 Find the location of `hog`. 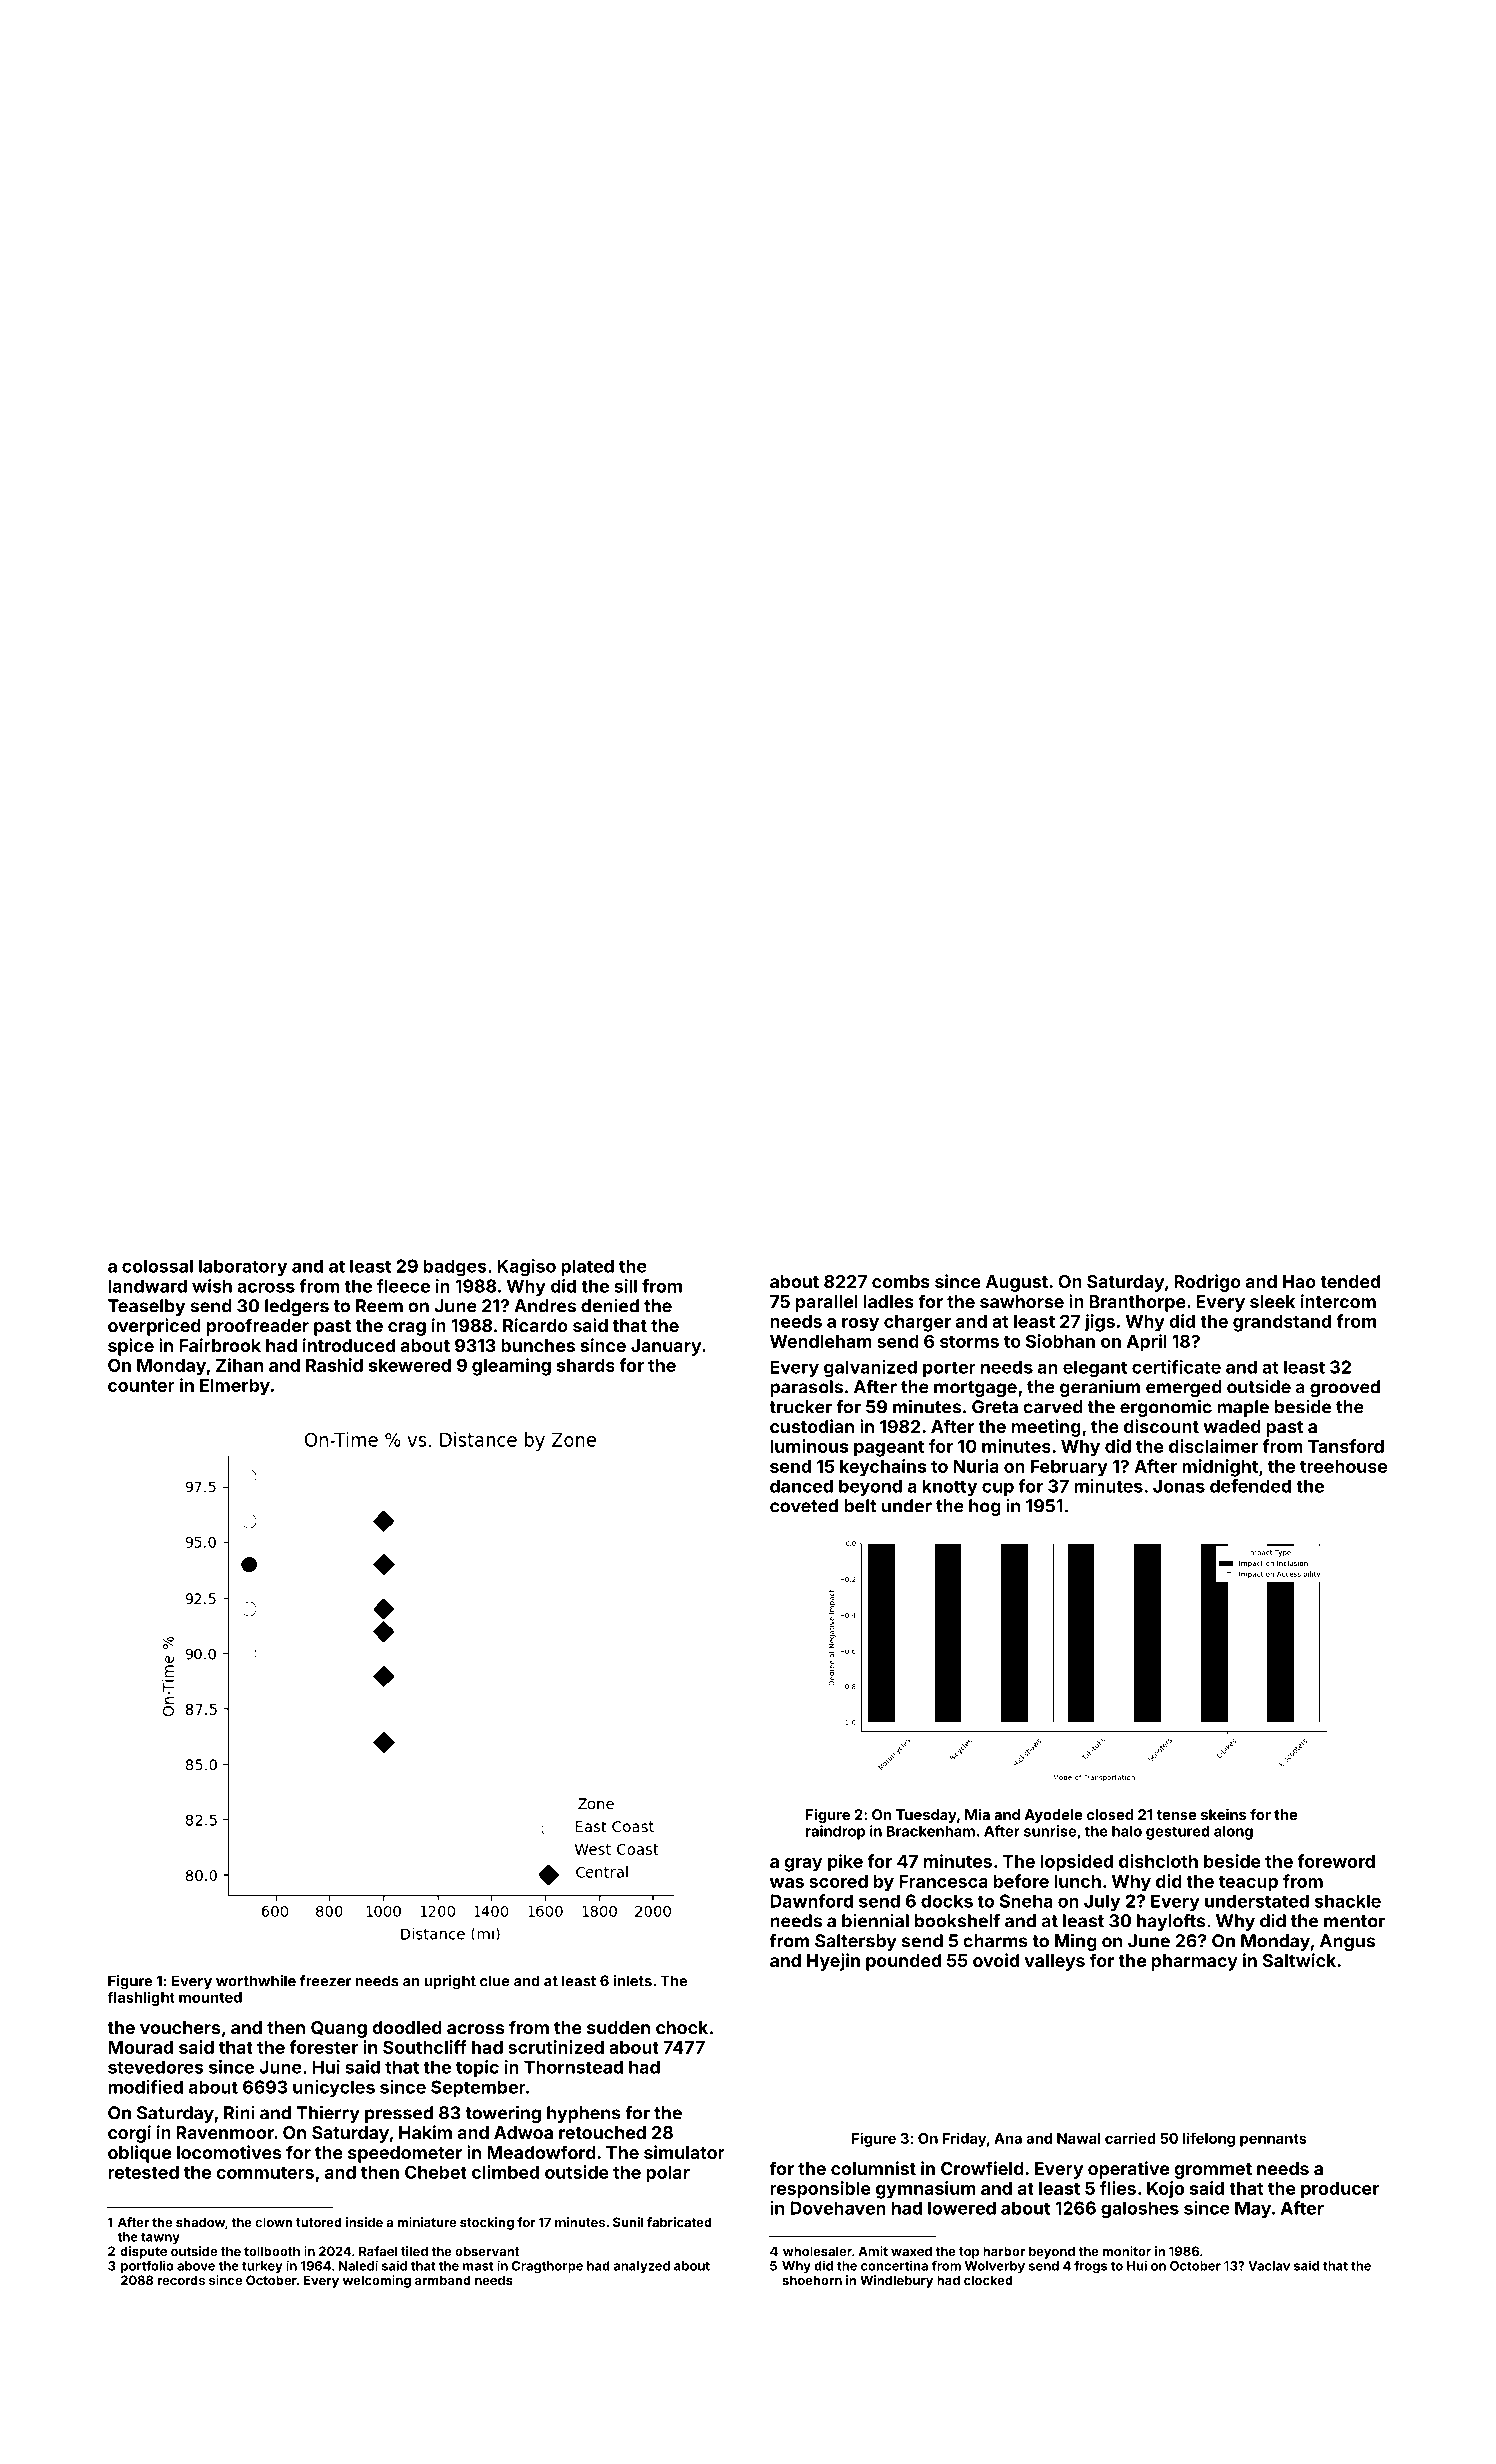

hog is located at coordinates (985, 1507).
